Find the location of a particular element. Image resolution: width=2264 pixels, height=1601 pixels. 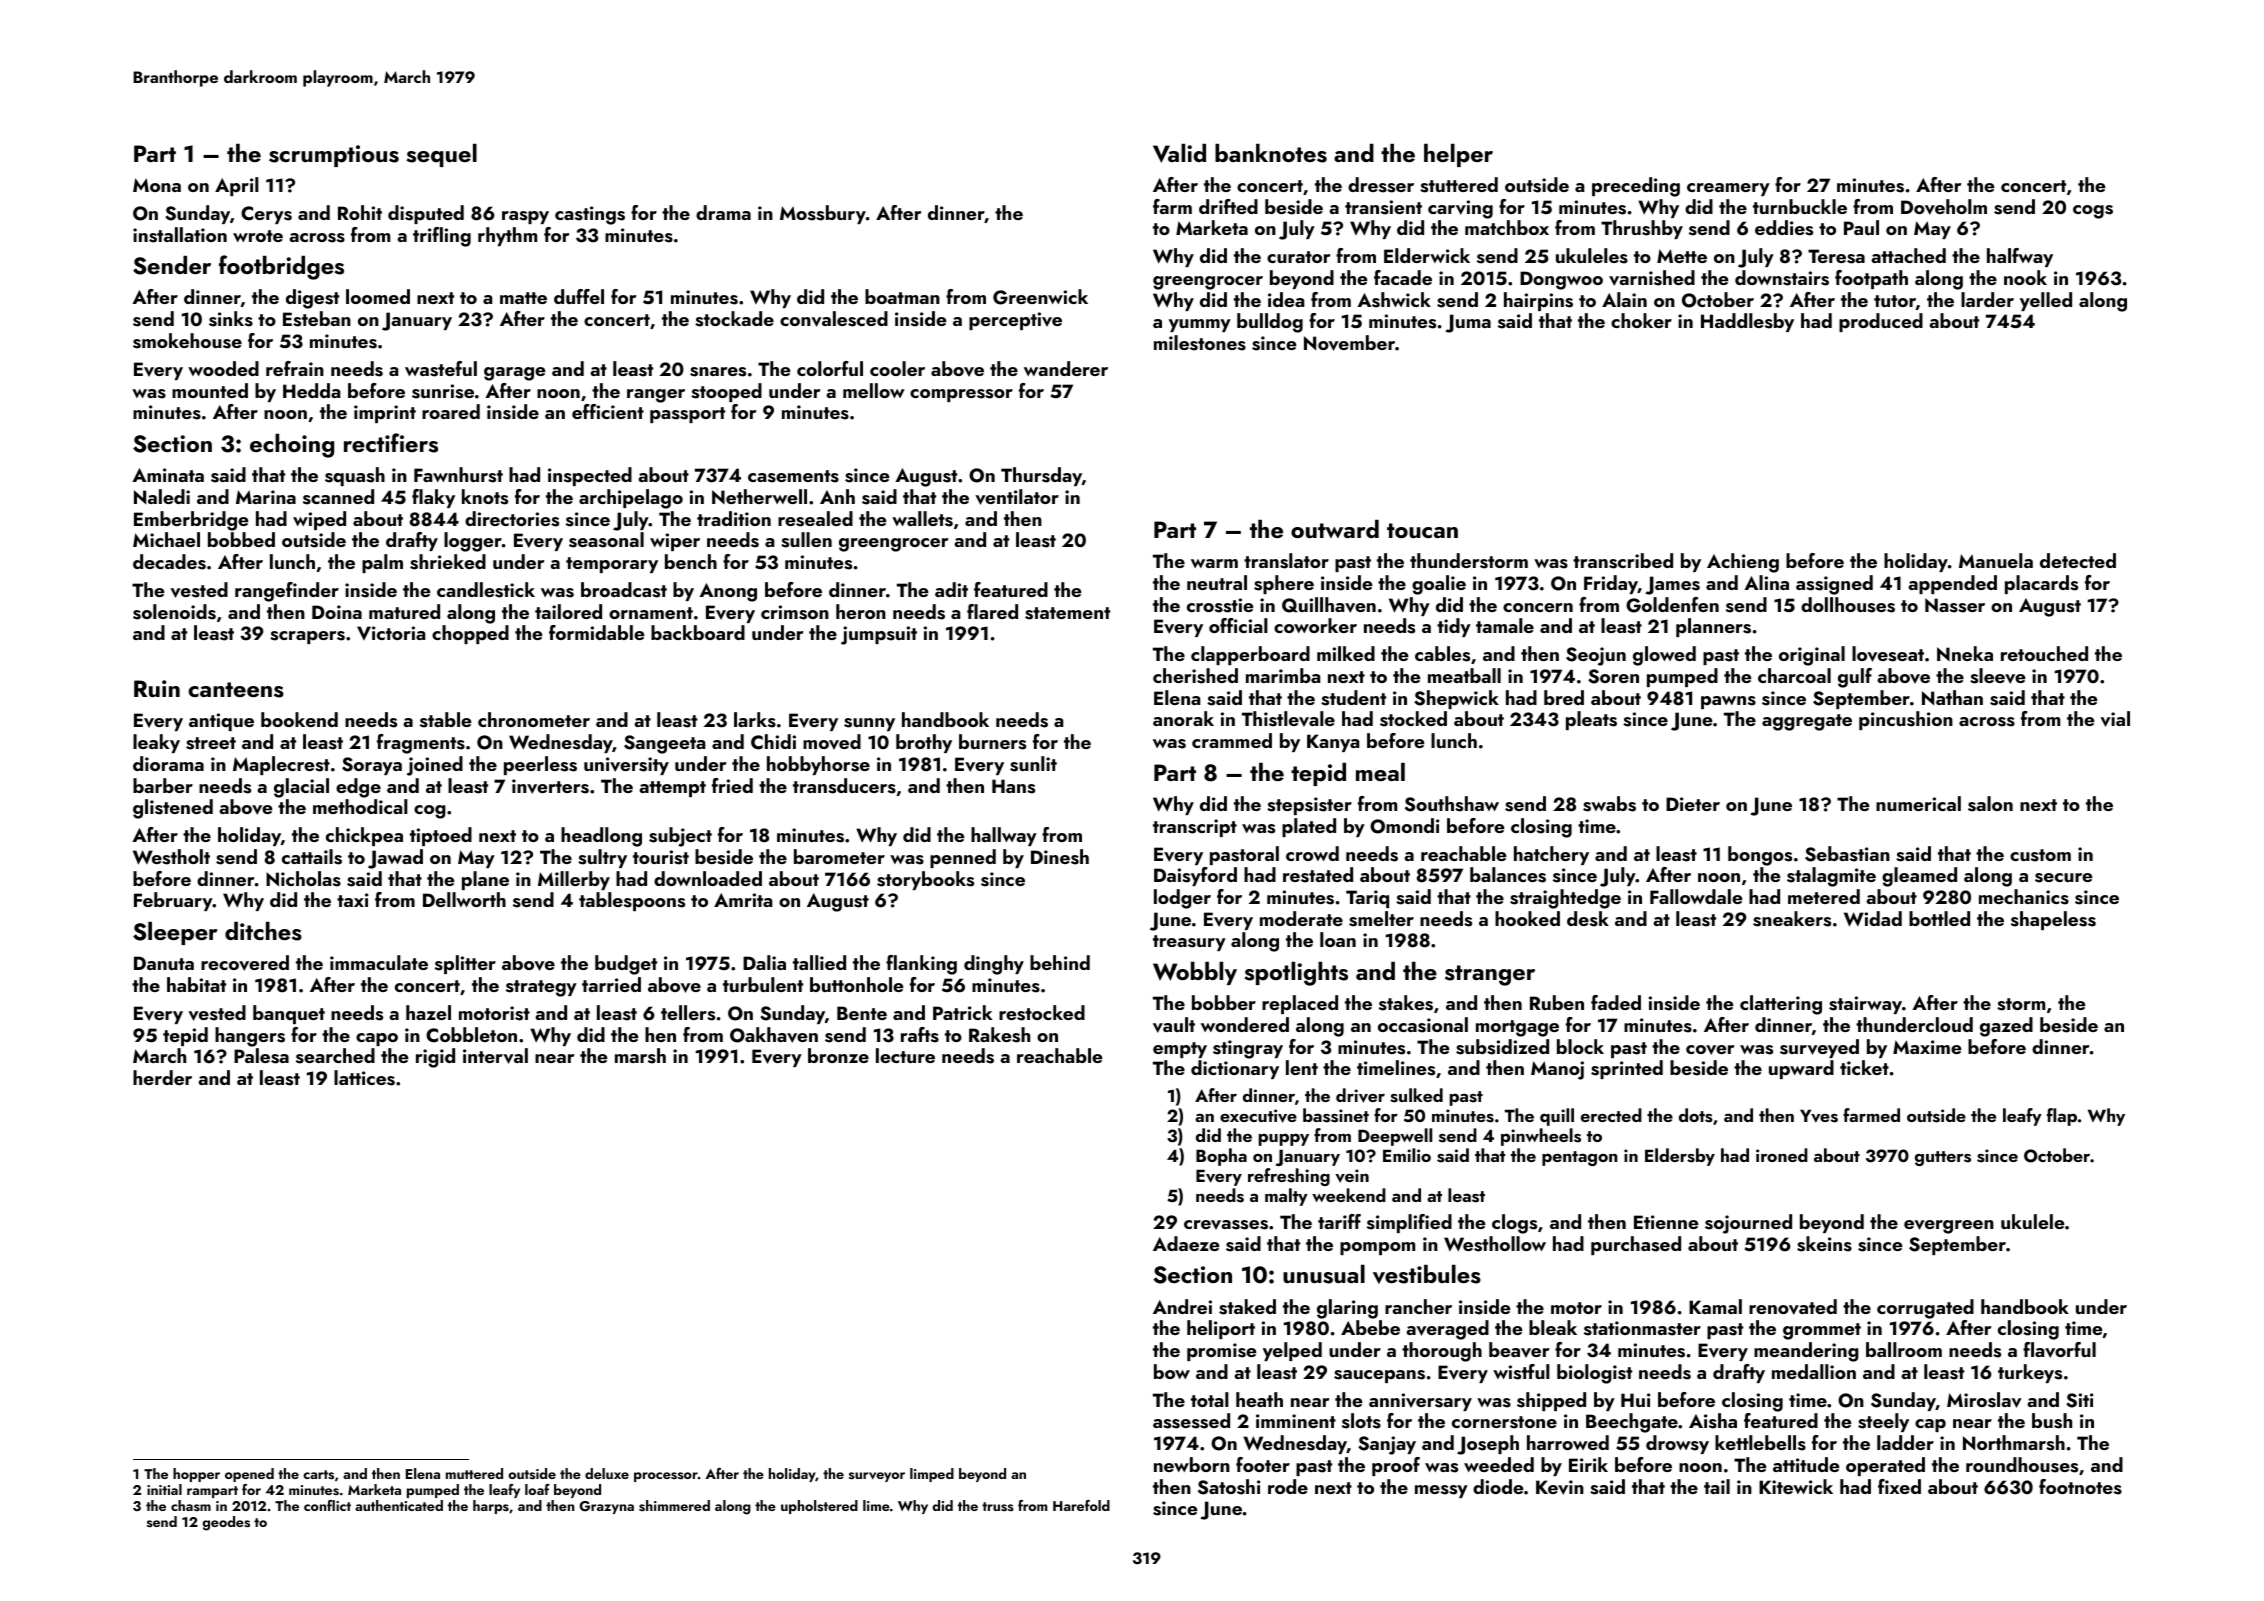

Doveholm is located at coordinates (1944, 207).
